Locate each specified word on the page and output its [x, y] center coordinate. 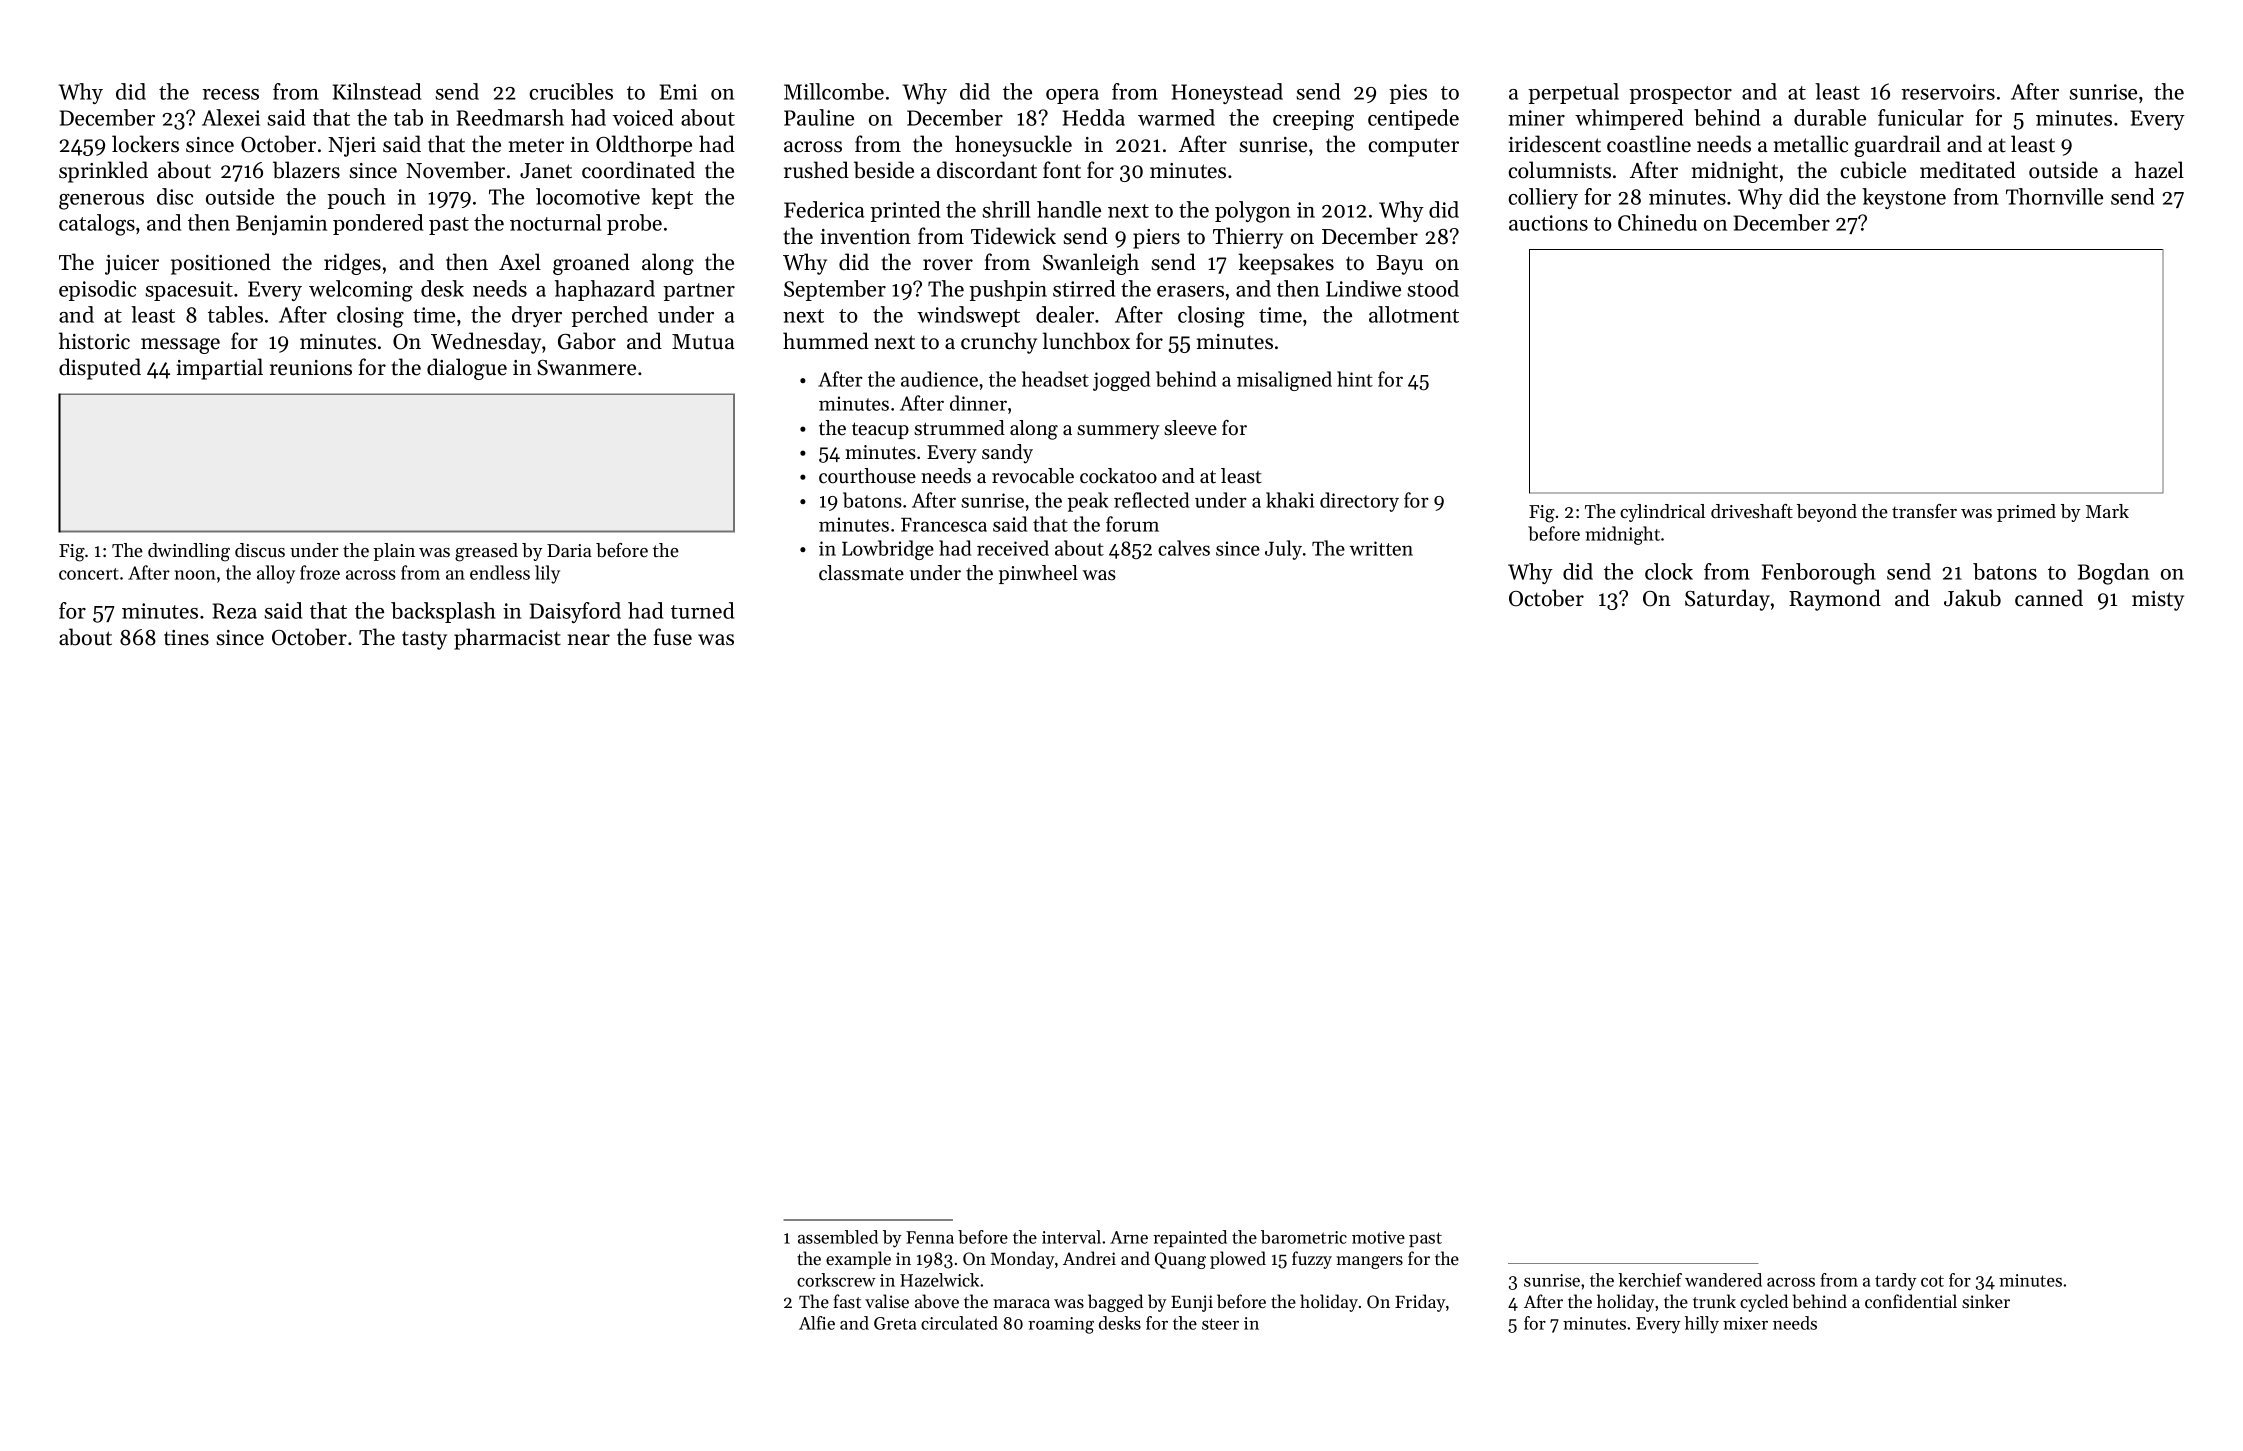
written [1381, 548]
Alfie [817, 1323]
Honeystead [1227, 93]
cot [1932, 1281]
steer [1220, 1324]
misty [2158, 601]
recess [230, 94]
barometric [1304, 1237]
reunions [311, 368]
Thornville [2054, 196]
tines [186, 638]
